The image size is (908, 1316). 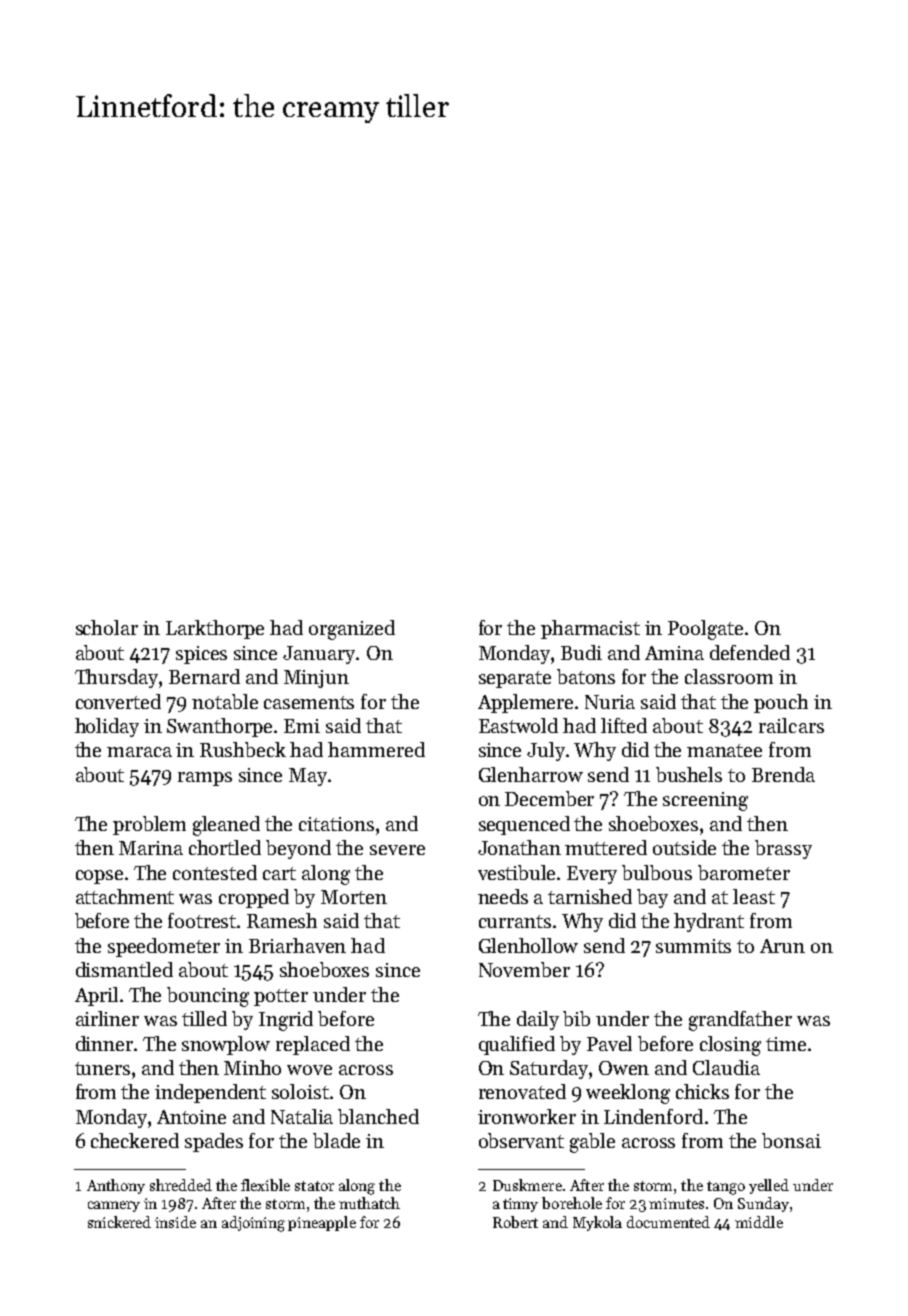 What do you see at coordinates (378, 1116) in the screenshot?
I see `blanched` at bounding box center [378, 1116].
